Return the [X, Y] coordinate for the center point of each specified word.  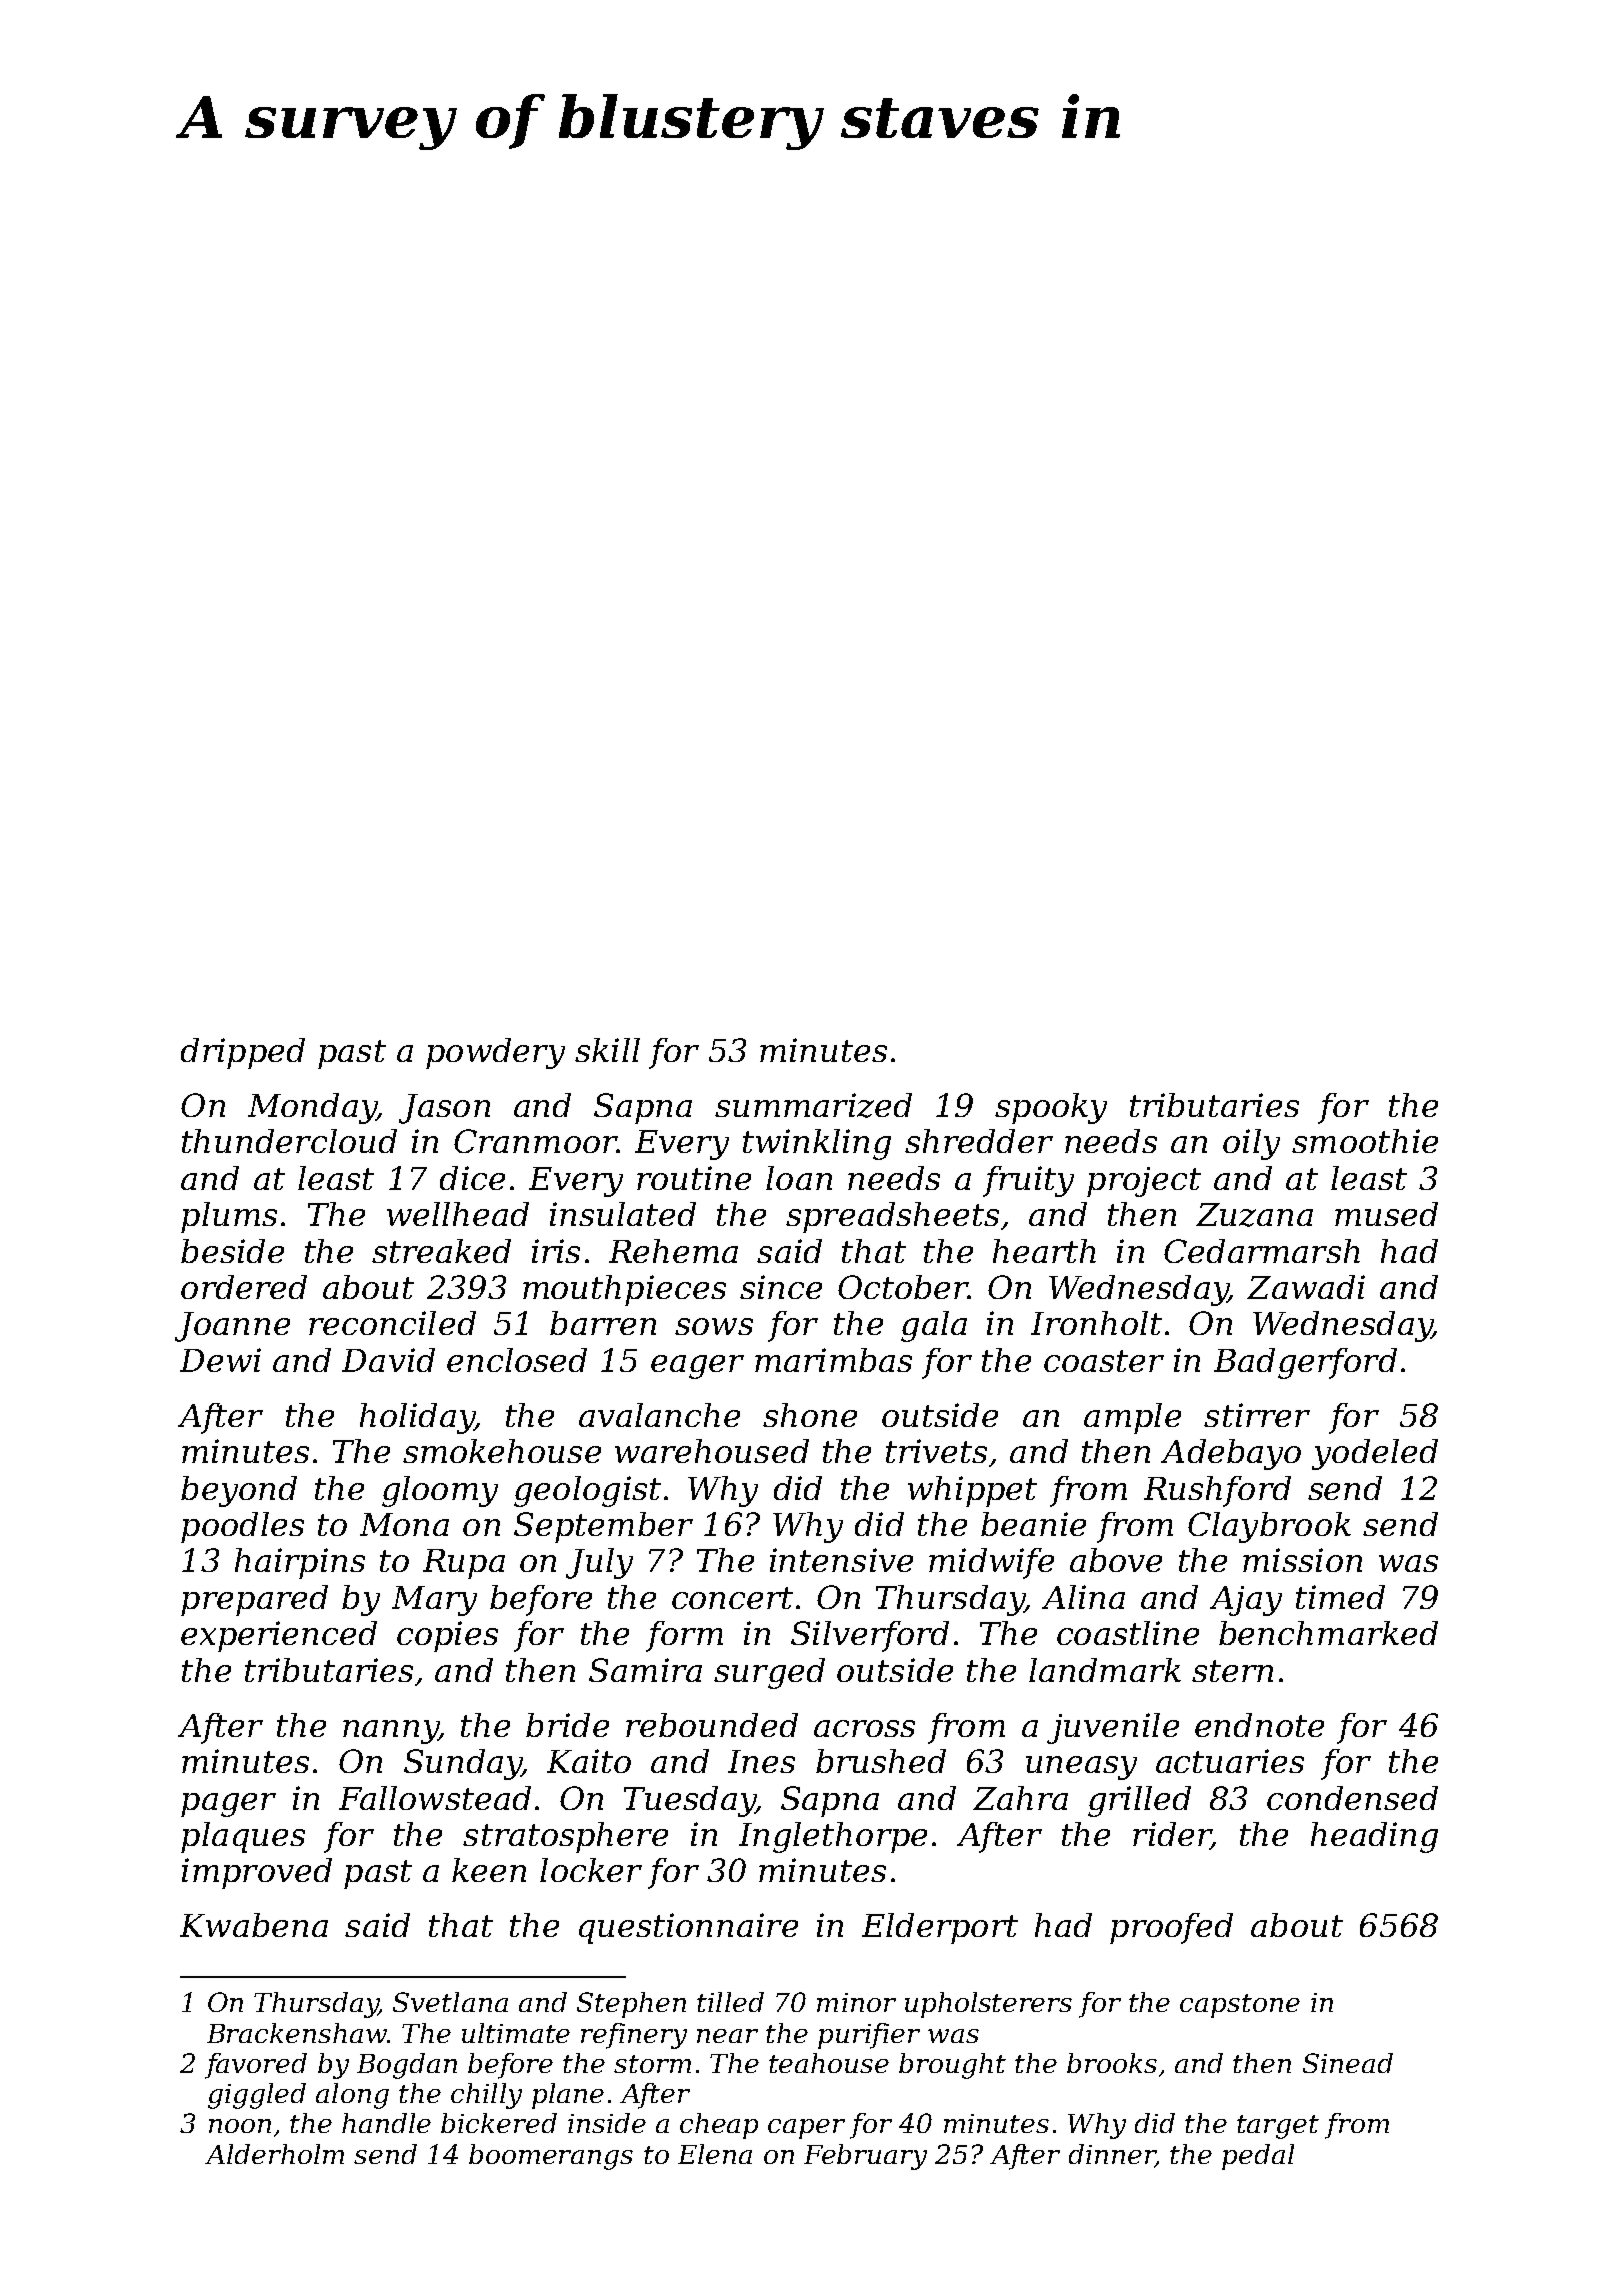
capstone [1240, 2006]
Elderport [940, 1928]
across [864, 1728]
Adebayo [1231, 1454]
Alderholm [274, 2154]
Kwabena [254, 1925]
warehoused [712, 1451]
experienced [279, 1636]
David [388, 1360]
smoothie [1365, 1141]
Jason [444, 1109]
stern [1232, 1671]
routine [694, 1178]
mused [1386, 1214]
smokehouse [502, 1451]
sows [714, 1326]
